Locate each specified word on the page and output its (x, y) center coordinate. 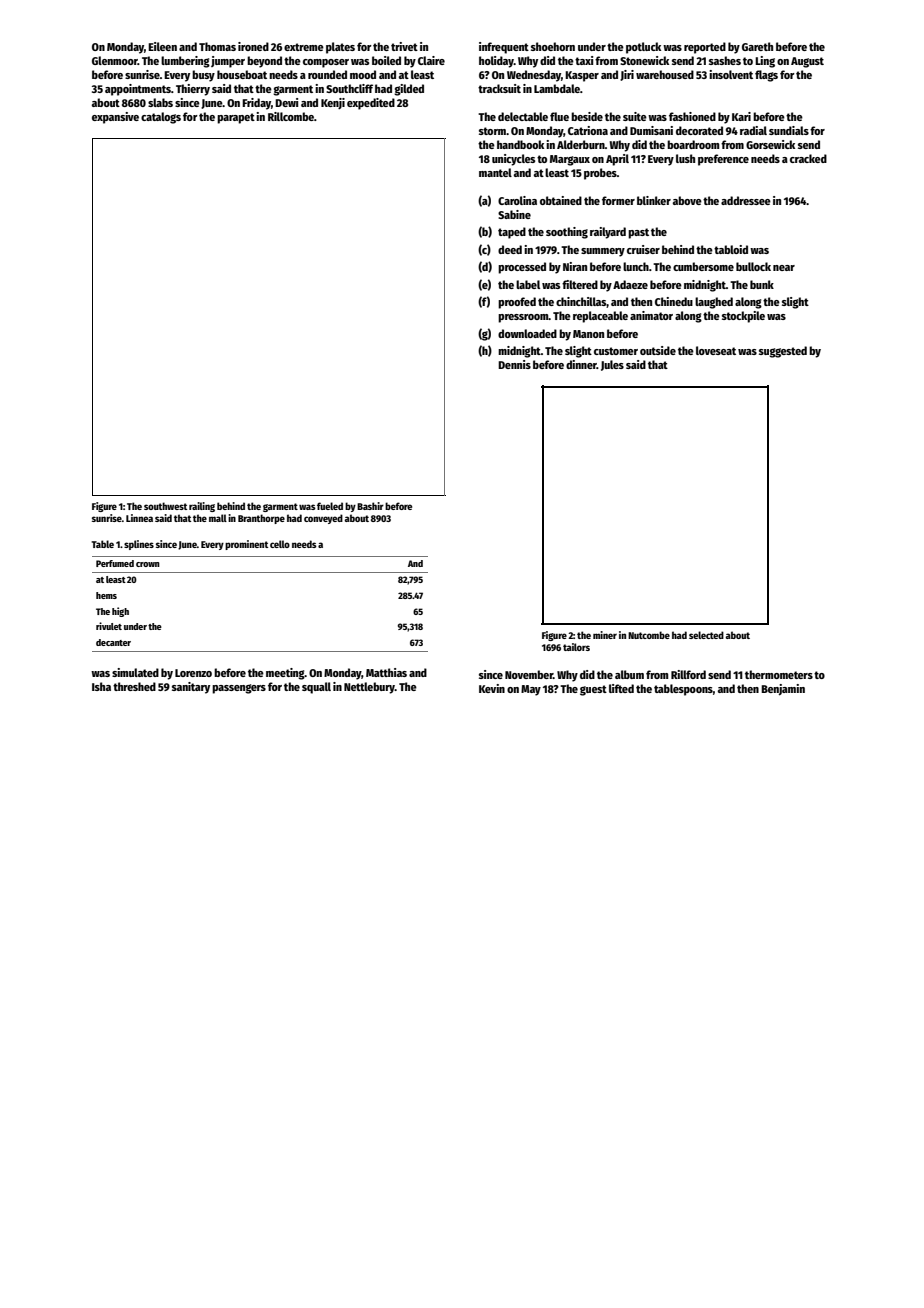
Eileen (162, 46)
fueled (330, 506)
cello (280, 544)
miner (605, 635)
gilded (409, 90)
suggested (783, 352)
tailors (576, 647)
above (687, 200)
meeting (285, 674)
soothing (567, 233)
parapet (236, 118)
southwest (165, 506)
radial (753, 130)
